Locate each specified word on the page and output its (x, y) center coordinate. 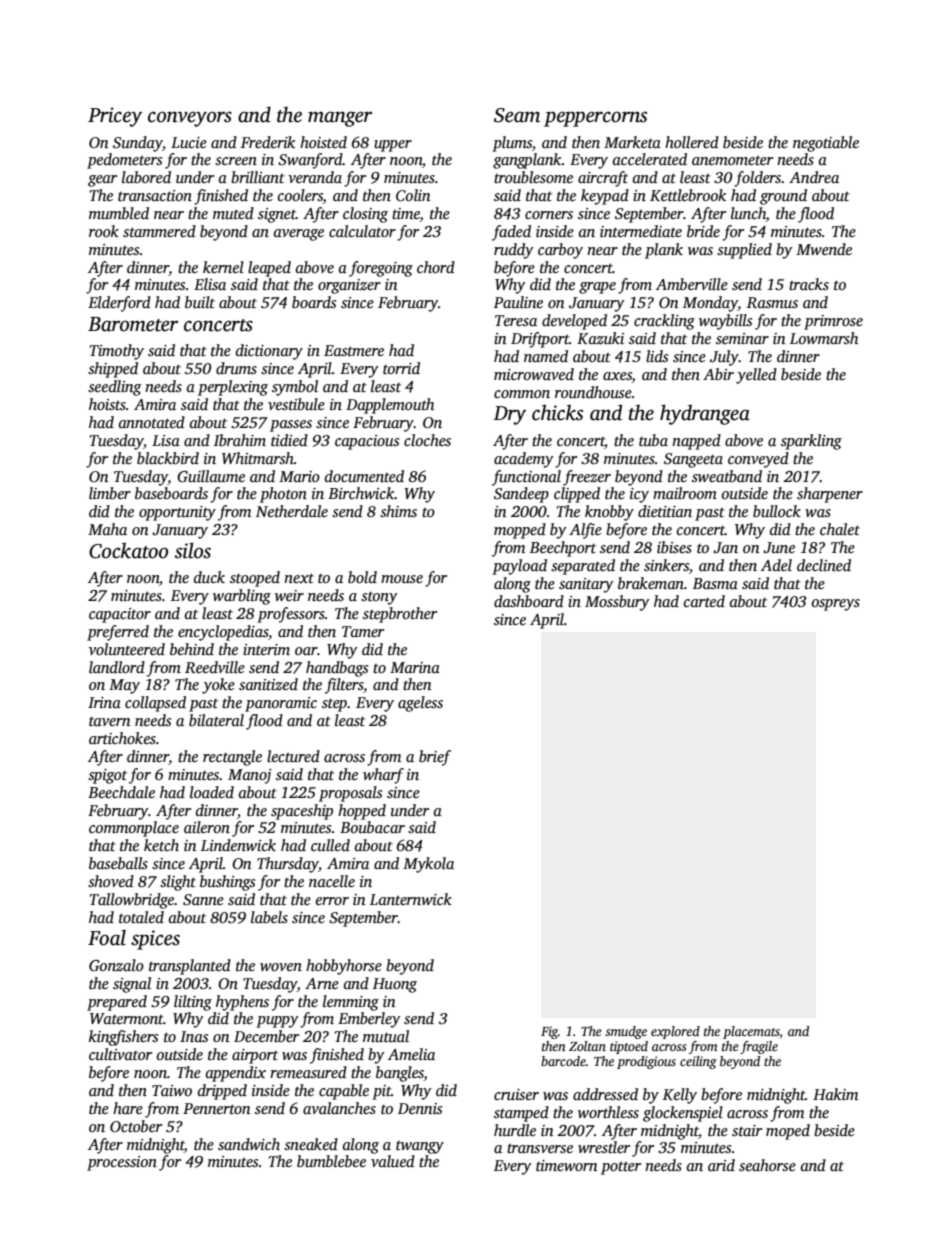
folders (757, 179)
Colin (413, 195)
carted (704, 601)
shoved (111, 881)
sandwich (249, 1144)
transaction (155, 196)
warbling (242, 597)
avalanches (339, 1108)
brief (435, 758)
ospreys (835, 605)
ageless (420, 704)
